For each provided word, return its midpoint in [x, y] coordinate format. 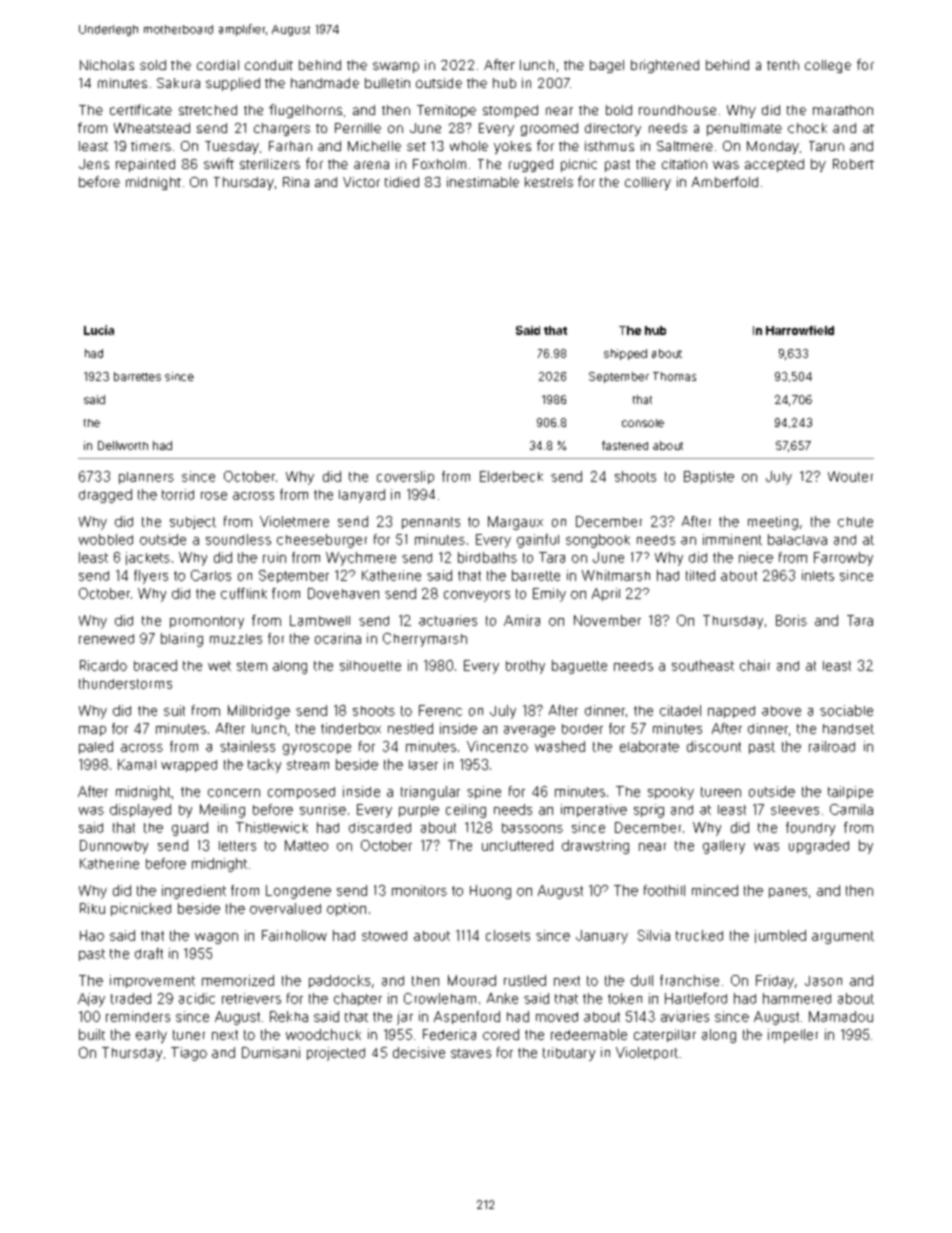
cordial [218, 65]
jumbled [780, 936]
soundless [238, 539]
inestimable [483, 182]
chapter [358, 999]
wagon [216, 938]
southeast [703, 665]
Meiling [222, 811]
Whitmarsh [616, 575]
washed [560, 746]
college [828, 66]
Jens [94, 164]
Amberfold [725, 181]
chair [755, 665]
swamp [396, 67]
